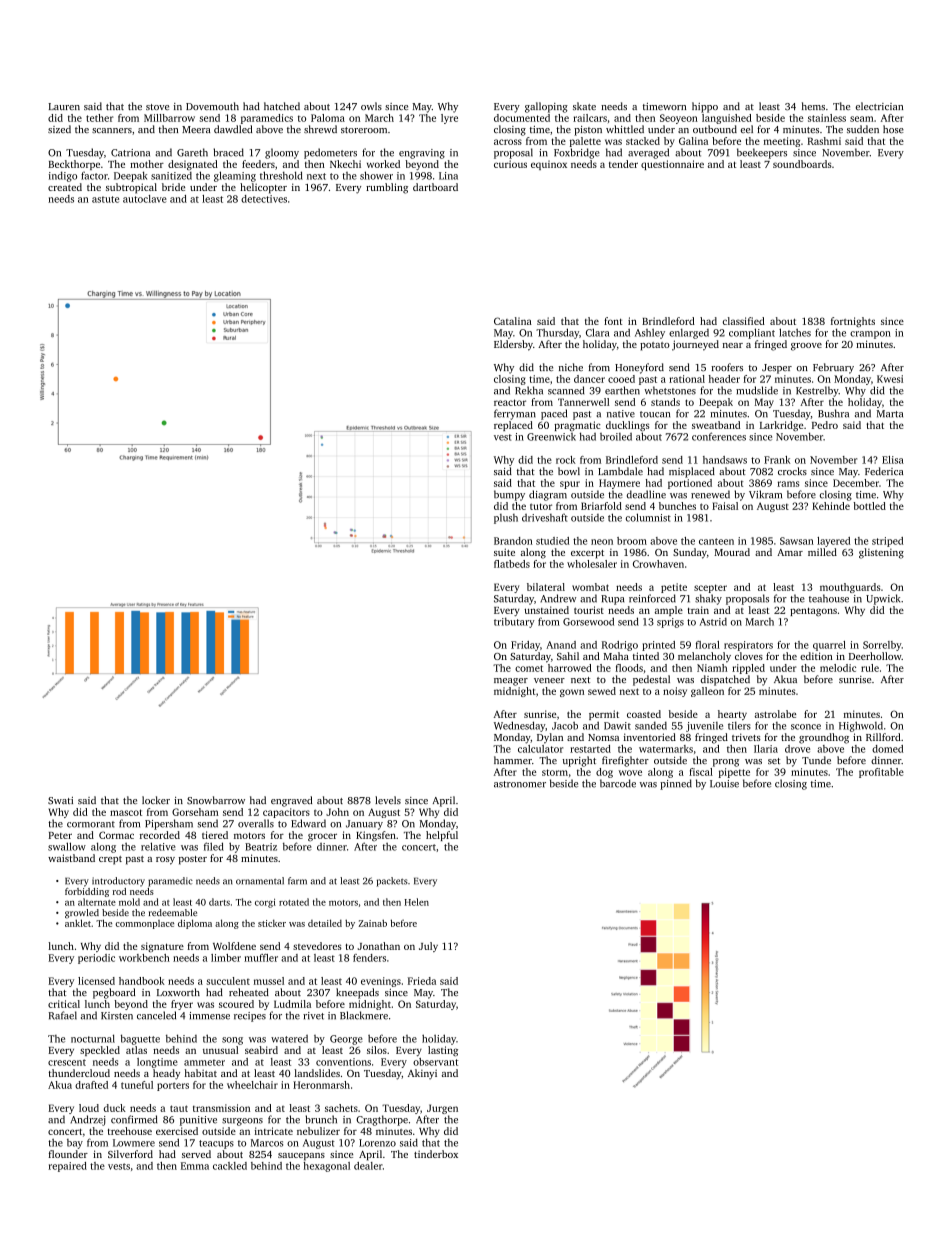  I want to click on astute, so click(105, 199).
